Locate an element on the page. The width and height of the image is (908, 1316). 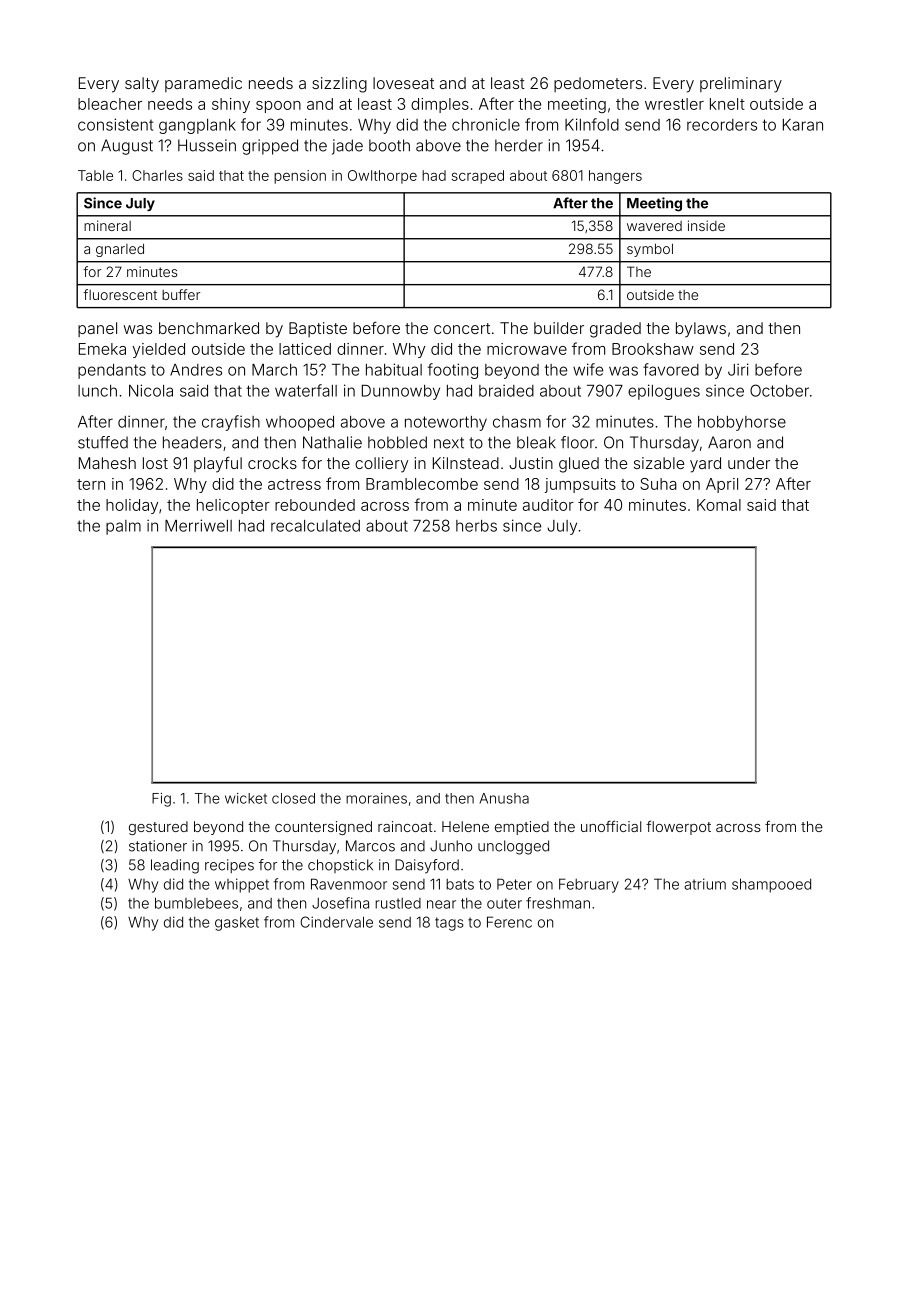
chronicle is located at coordinates (486, 124).
